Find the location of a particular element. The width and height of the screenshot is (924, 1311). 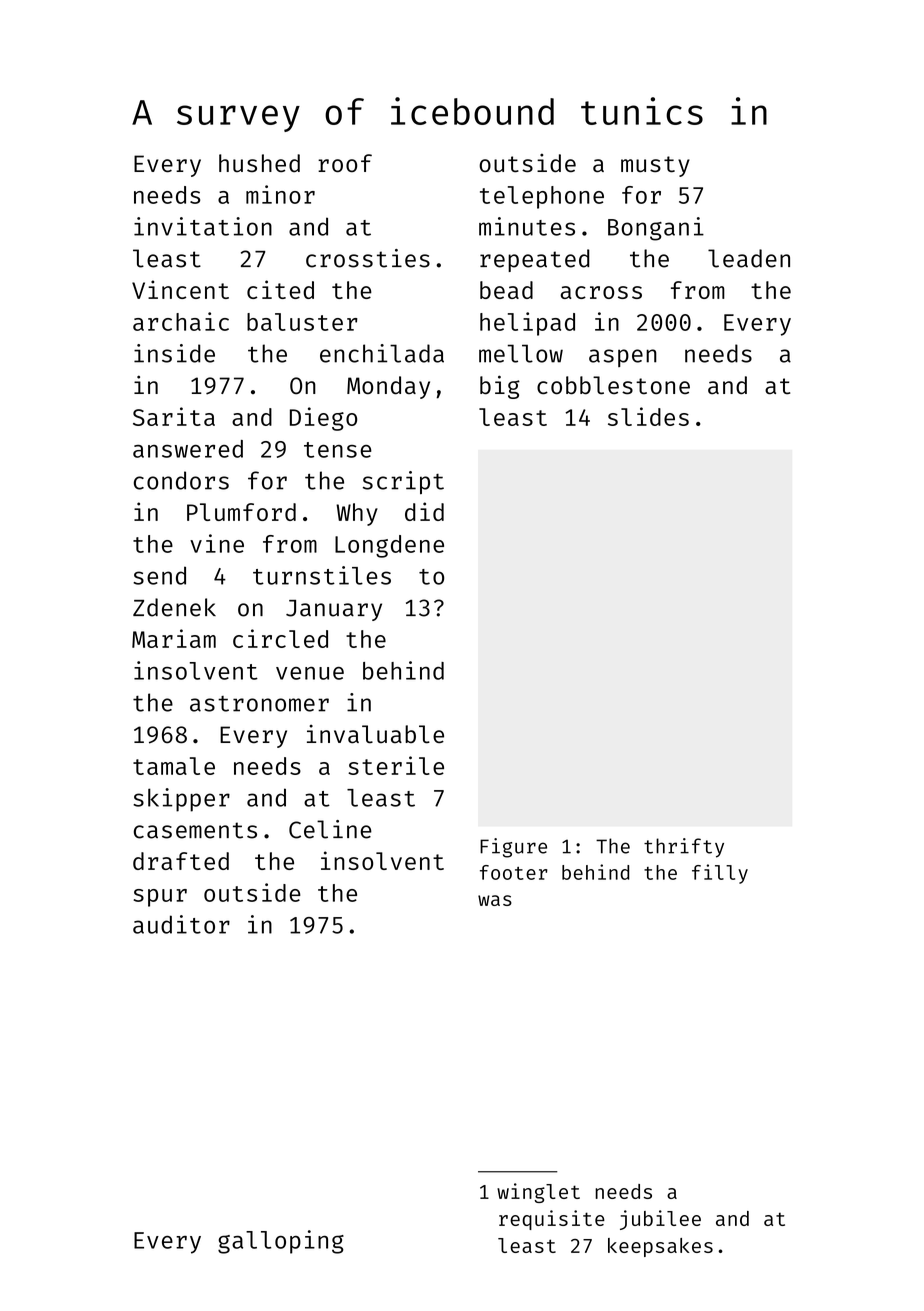

musty is located at coordinates (655, 166).
